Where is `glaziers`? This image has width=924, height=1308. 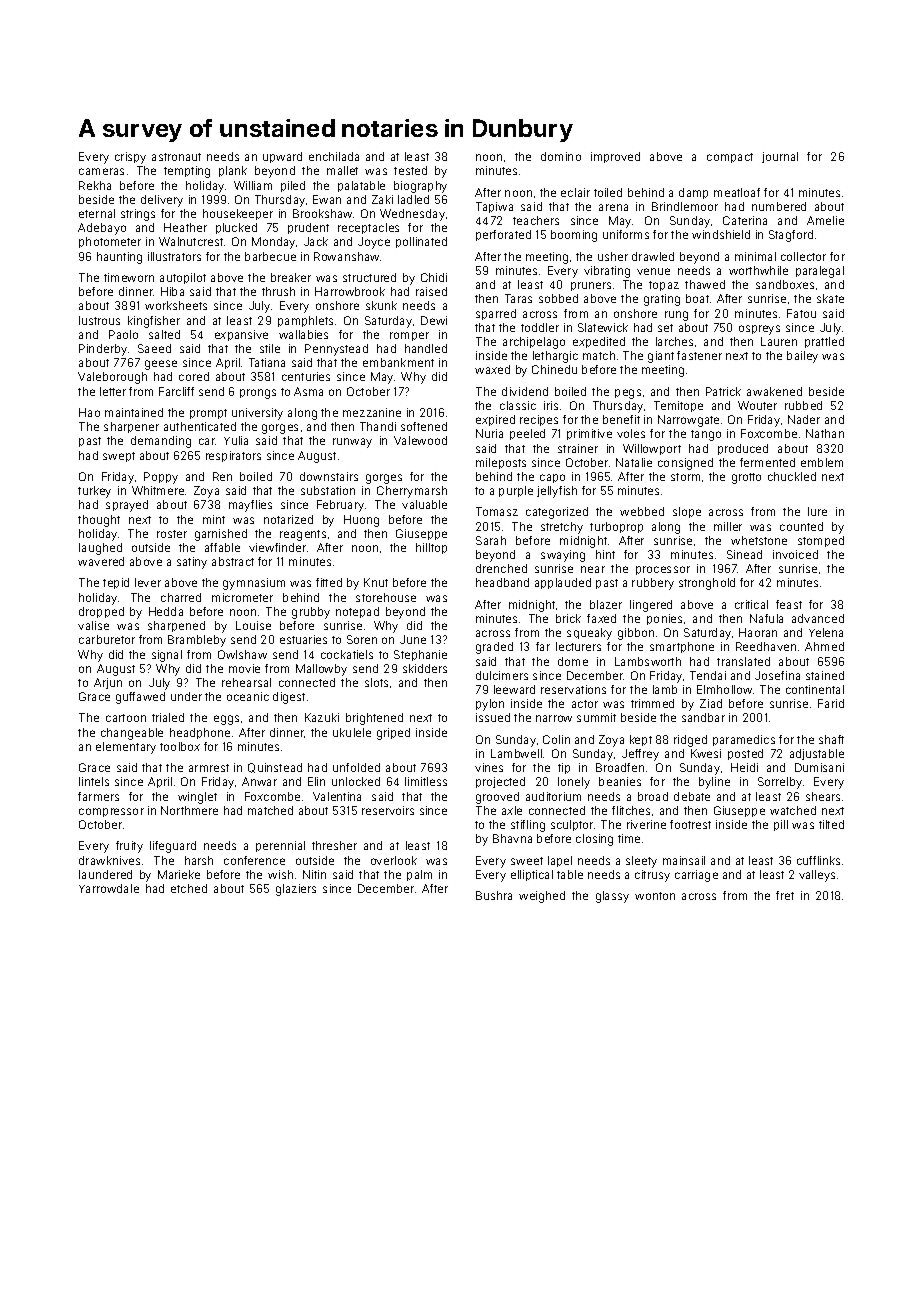 glaziers is located at coordinates (296, 890).
